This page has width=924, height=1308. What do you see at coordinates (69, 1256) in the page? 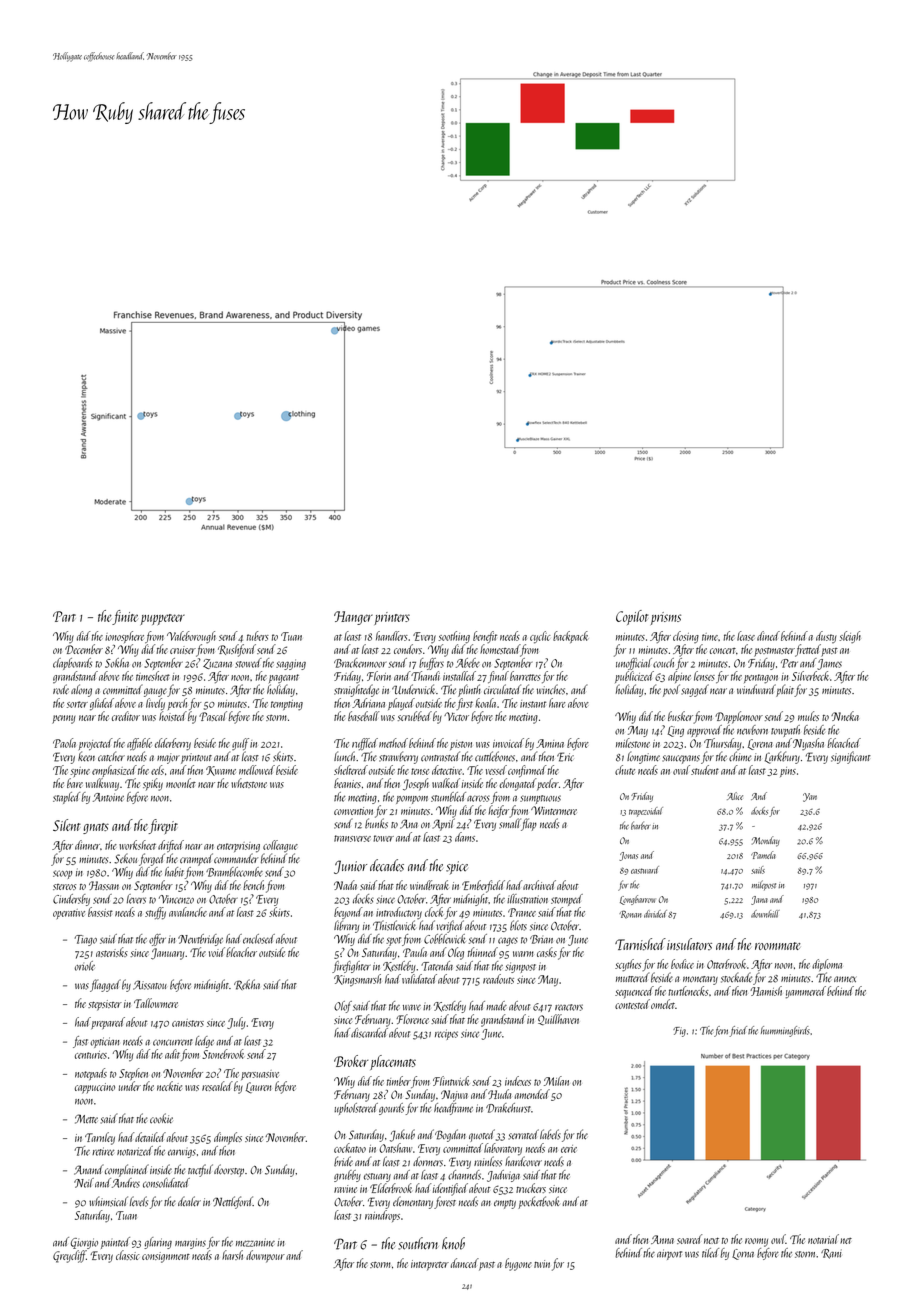
I see `Greycliff` at bounding box center [69, 1256].
